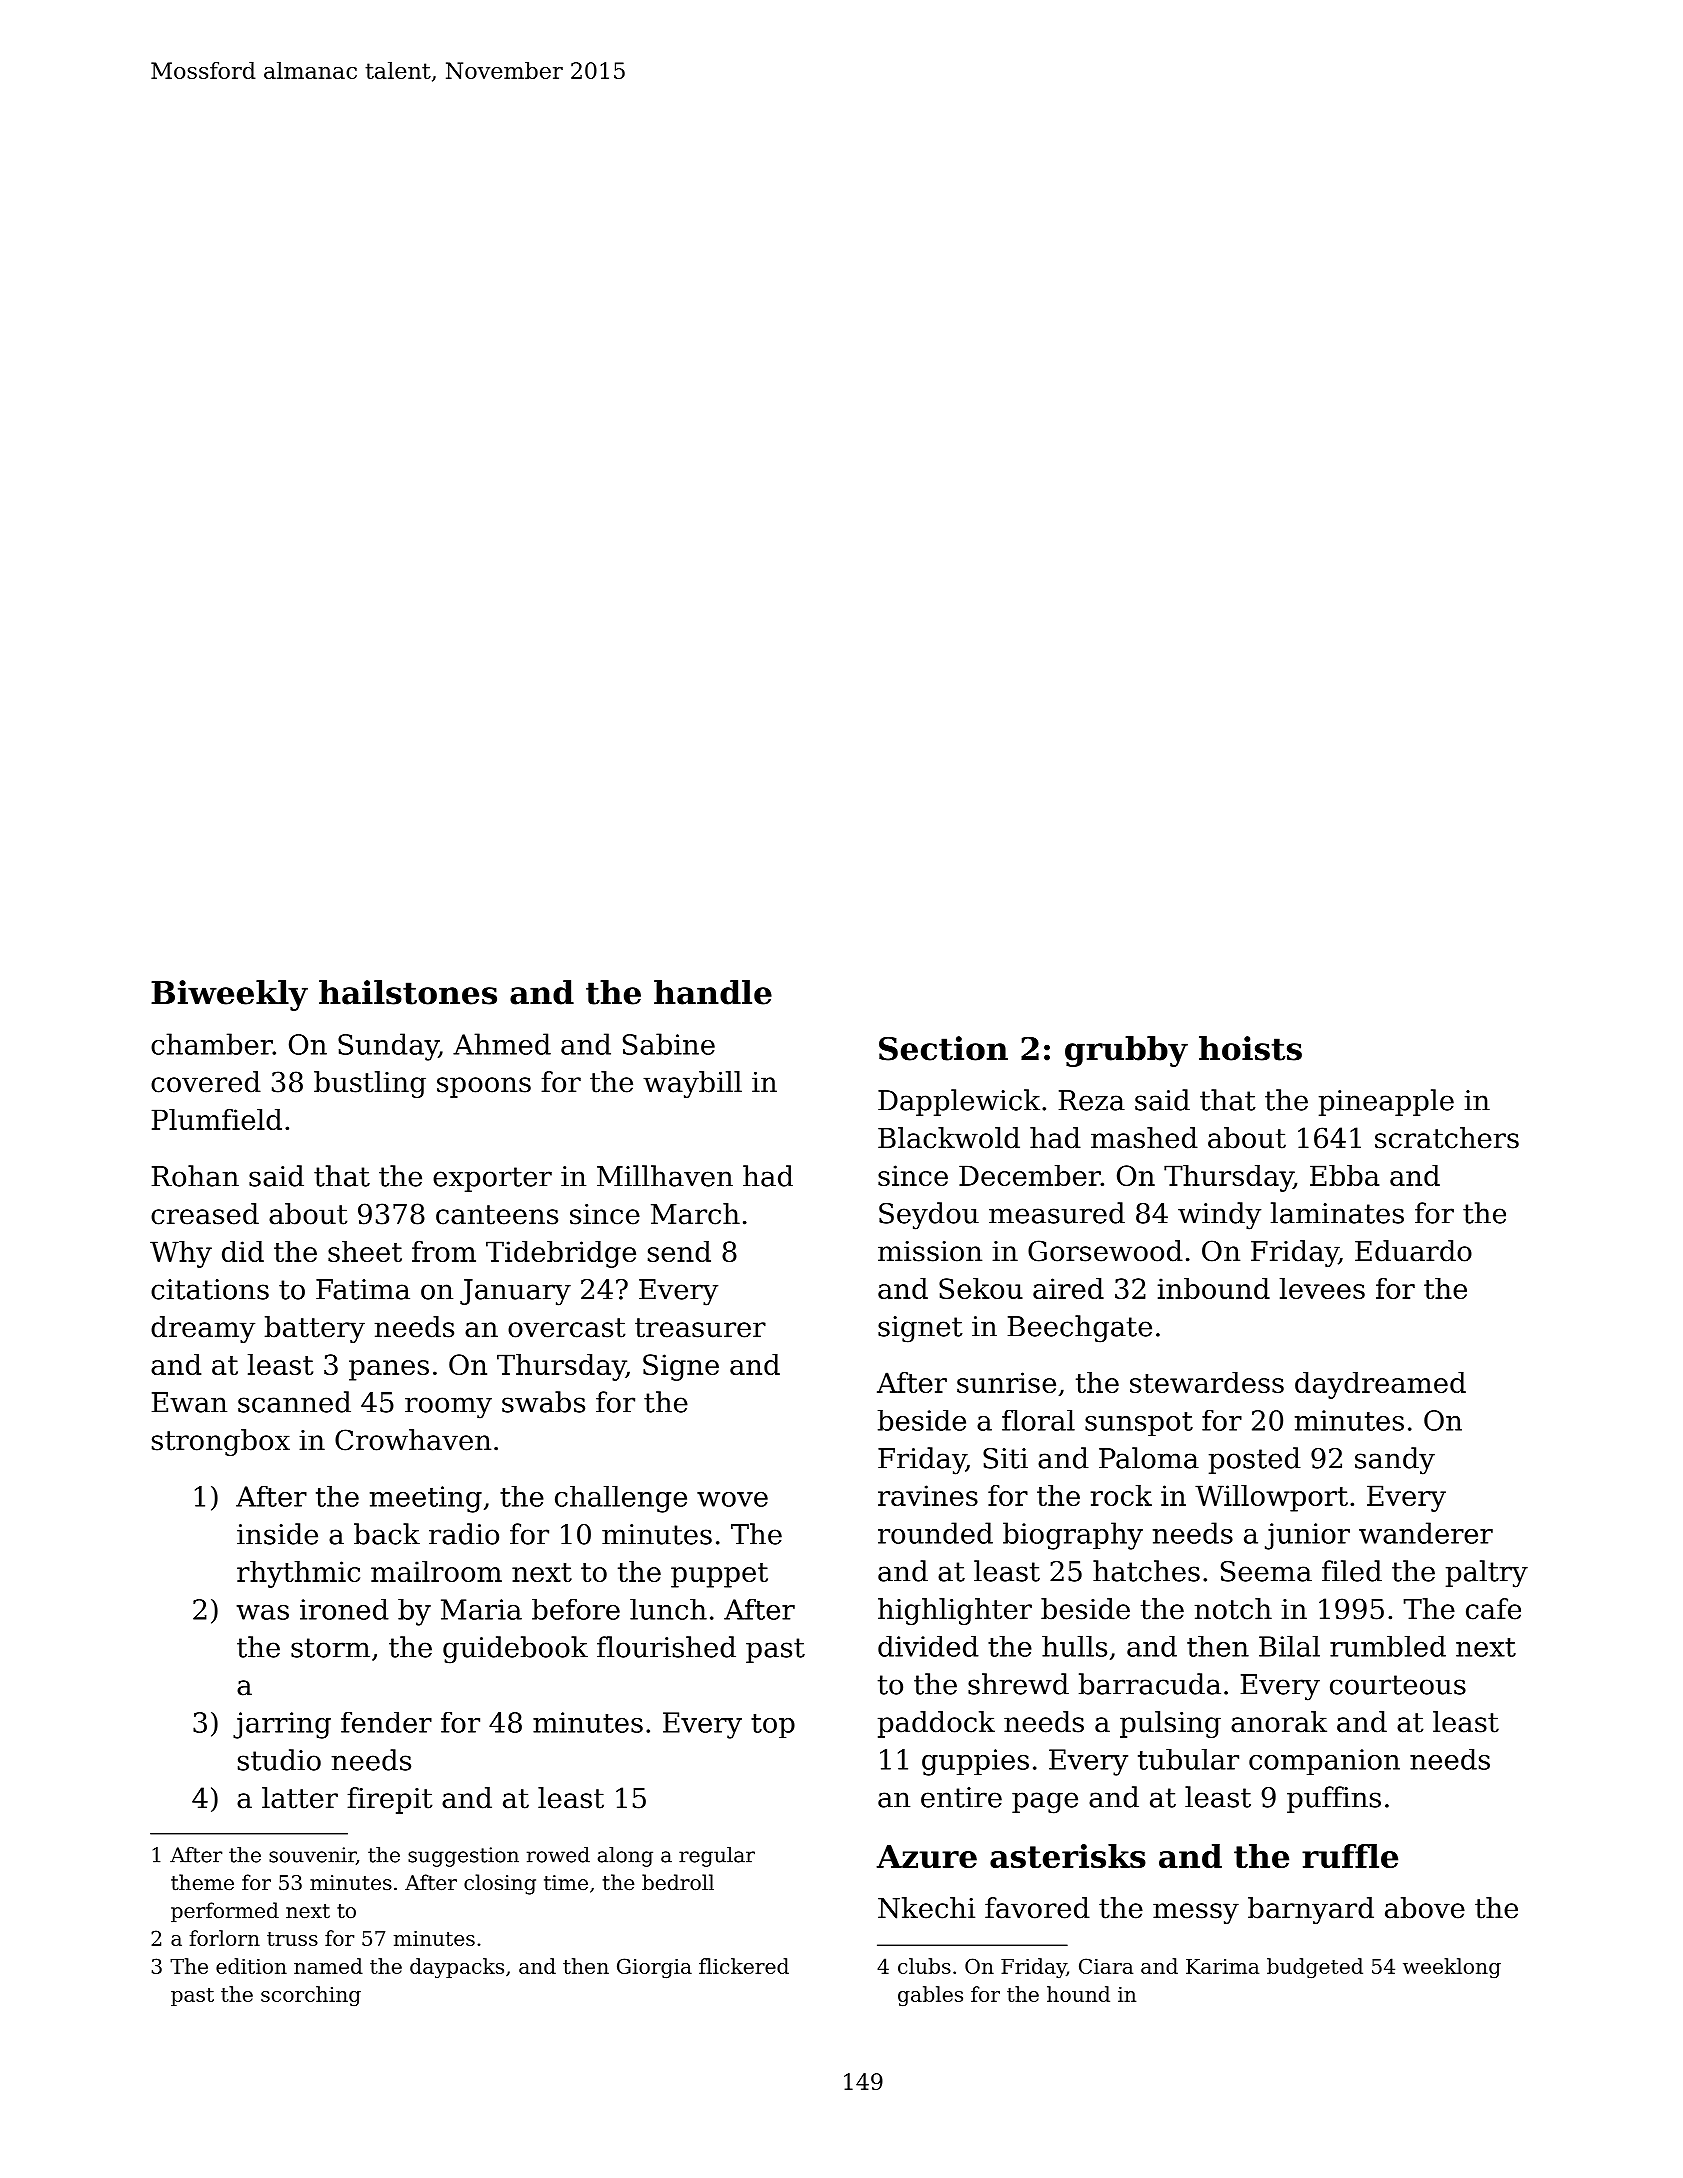 This page has height=2178, width=1683. Describe the element at coordinates (408, 992) in the page. I see `hailstones` at that location.
